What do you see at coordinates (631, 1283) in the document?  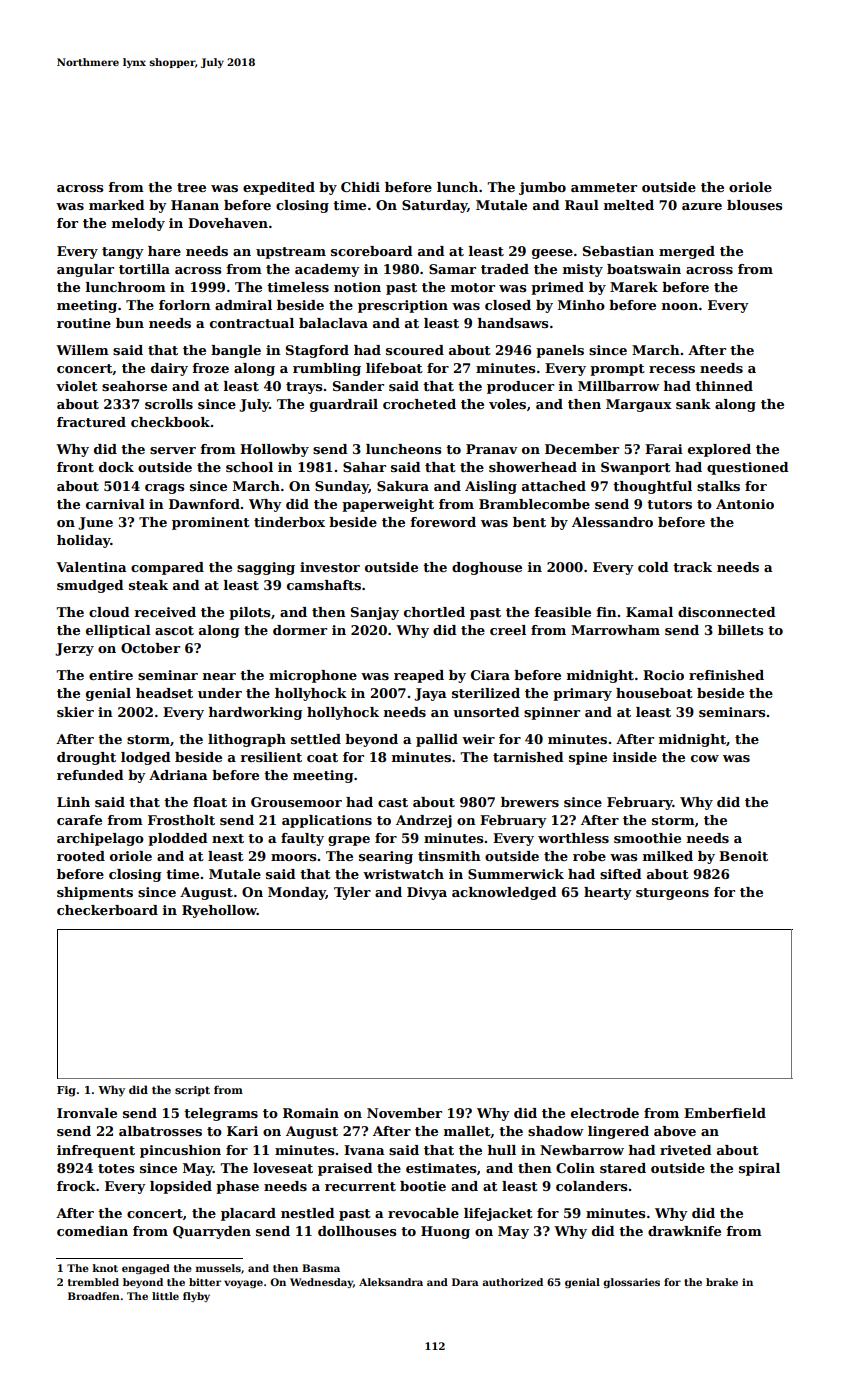 I see `glossaries` at bounding box center [631, 1283].
